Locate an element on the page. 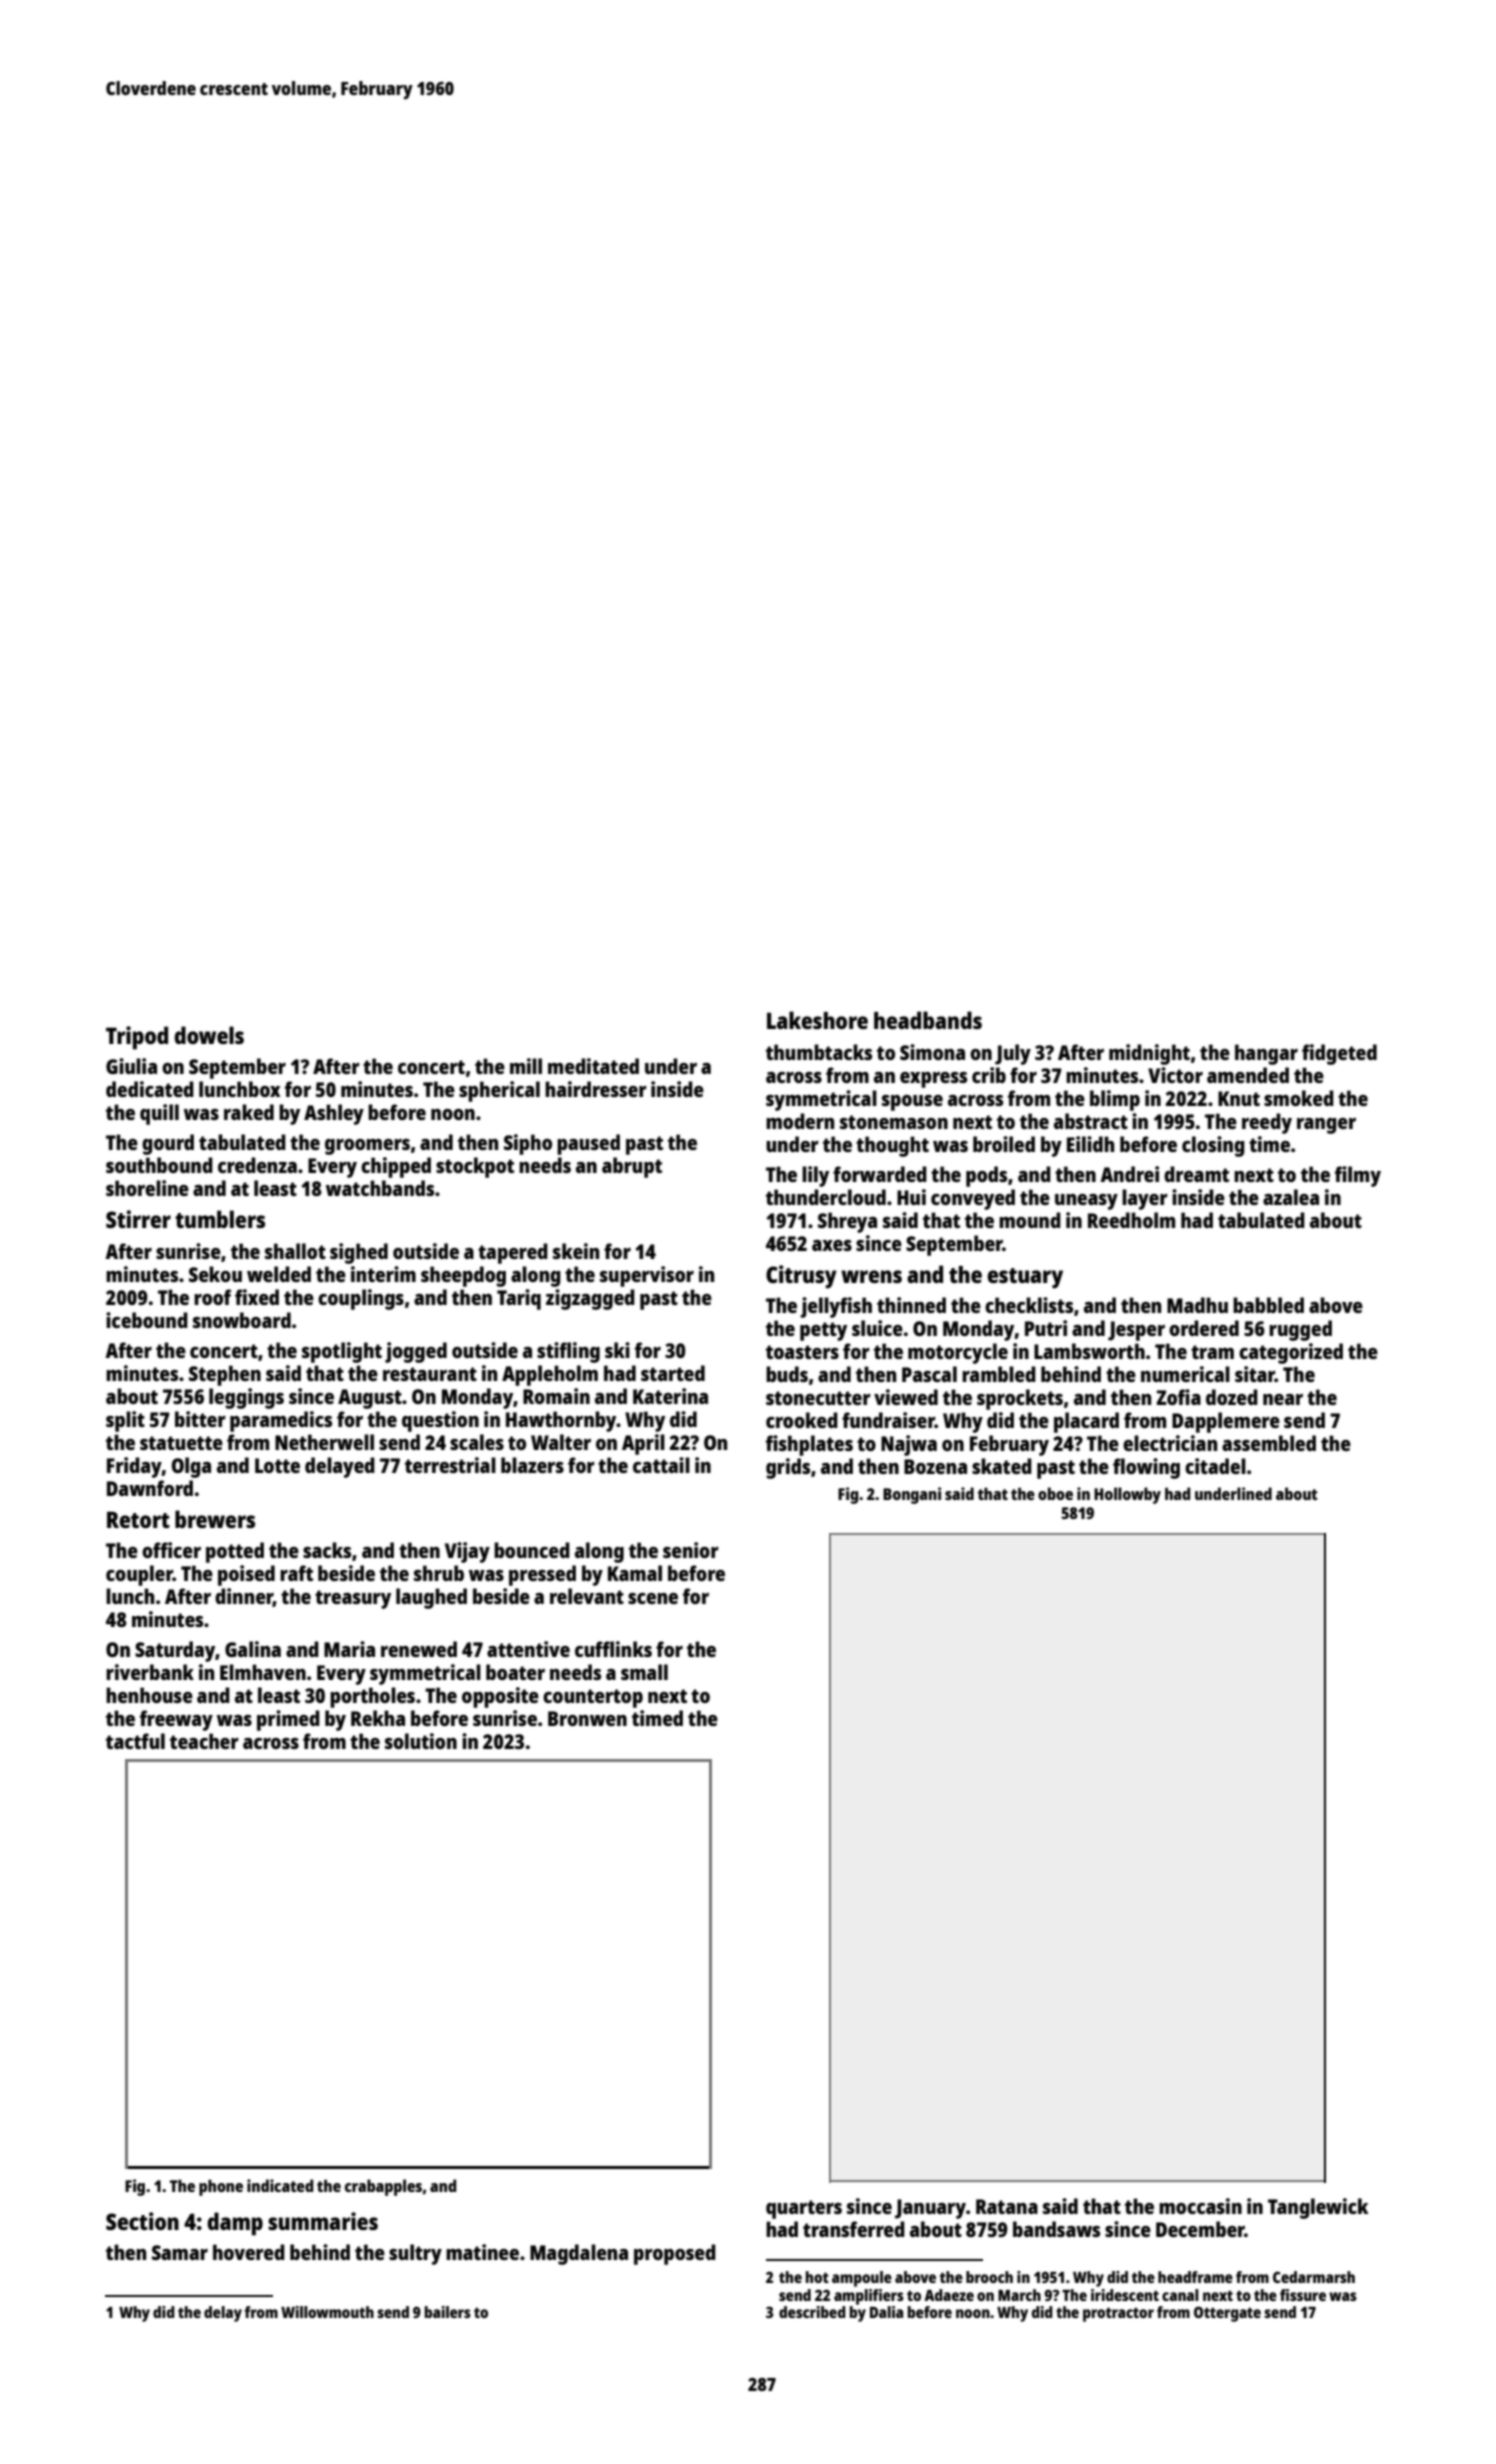  teacher is located at coordinates (204, 1741).
